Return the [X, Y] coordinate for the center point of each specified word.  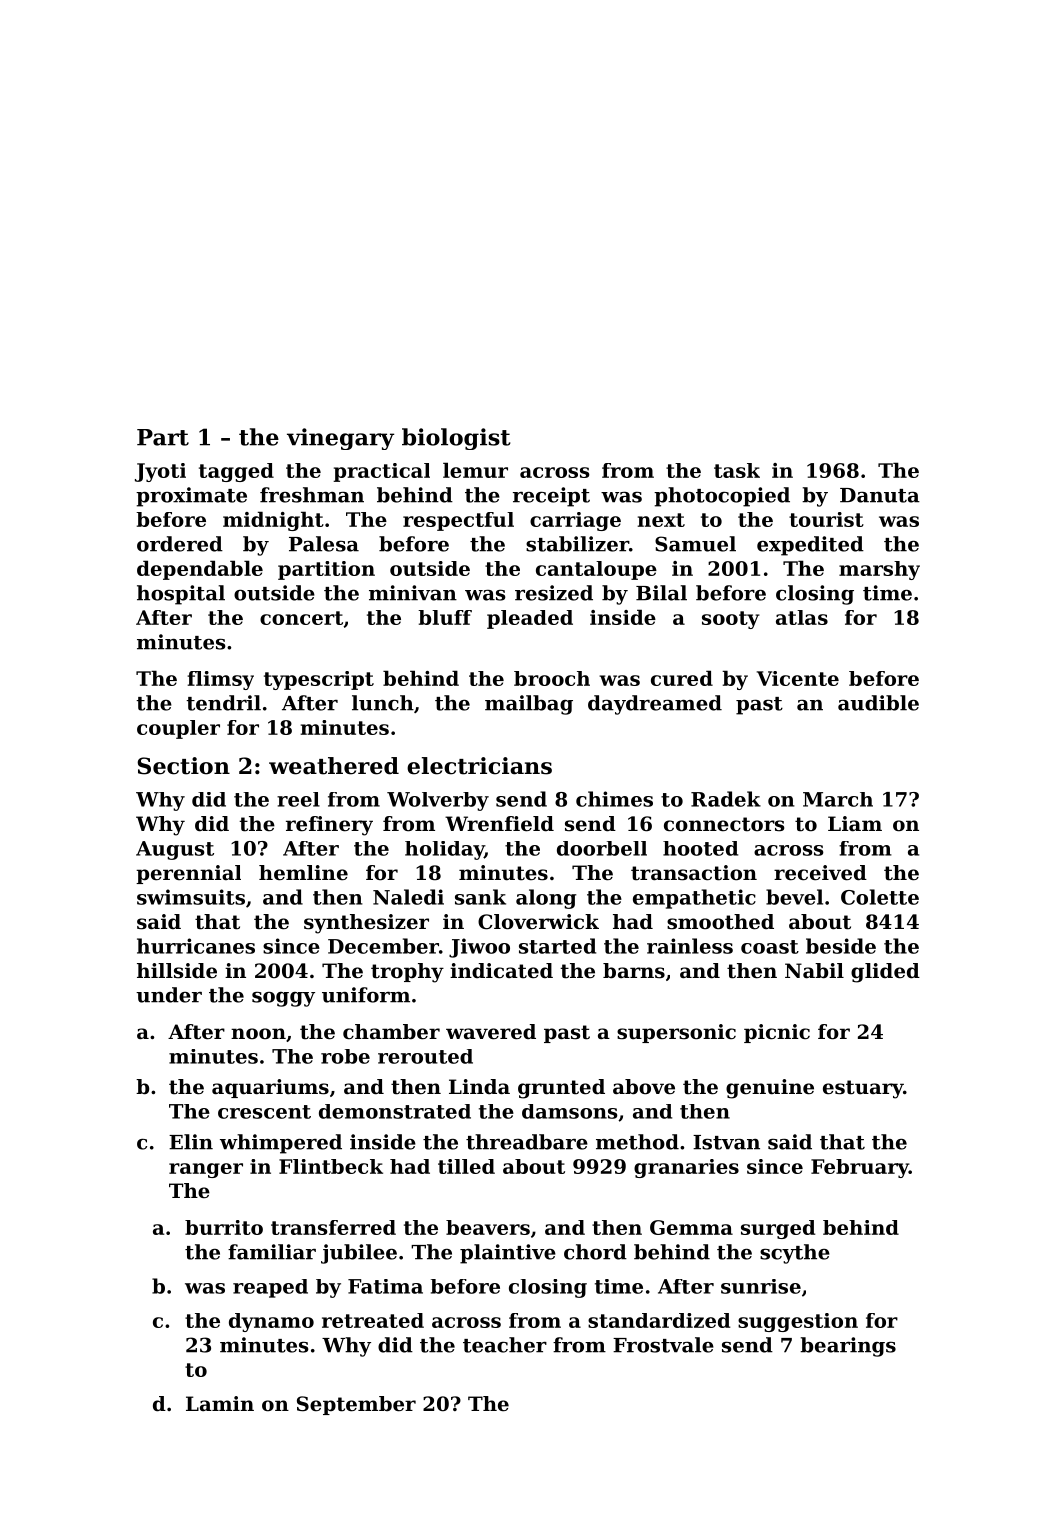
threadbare [527, 1142]
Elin [191, 1142]
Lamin [220, 1403]
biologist [456, 439]
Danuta [880, 495]
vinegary [340, 439]
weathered [334, 766]
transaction [694, 873]
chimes [614, 799]
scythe [795, 1254]
